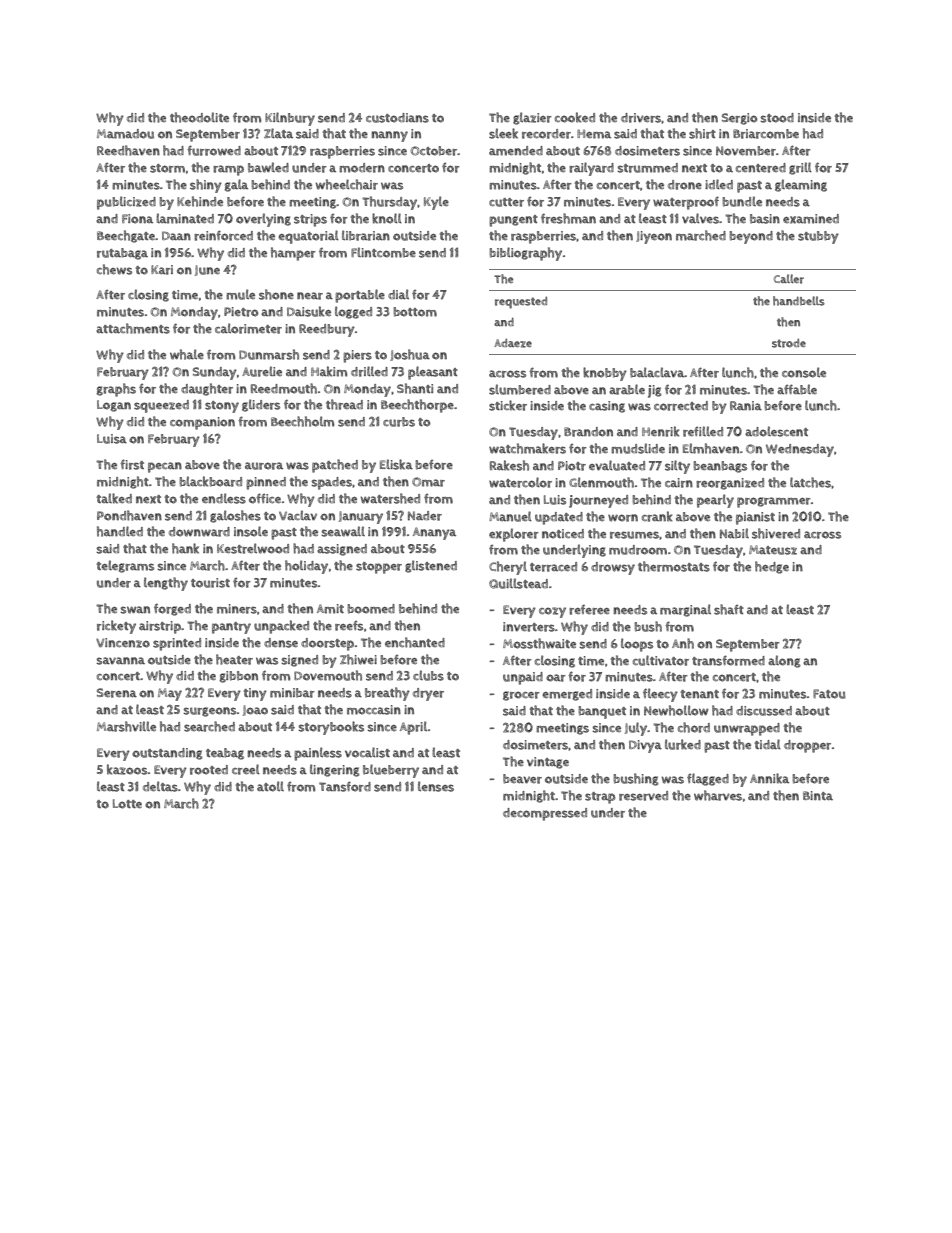 This screenshot has height=1233, width=952. What do you see at coordinates (253, 548) in the screenshot?
I see `Kestrelwood` at bounding box center [253, 548].
